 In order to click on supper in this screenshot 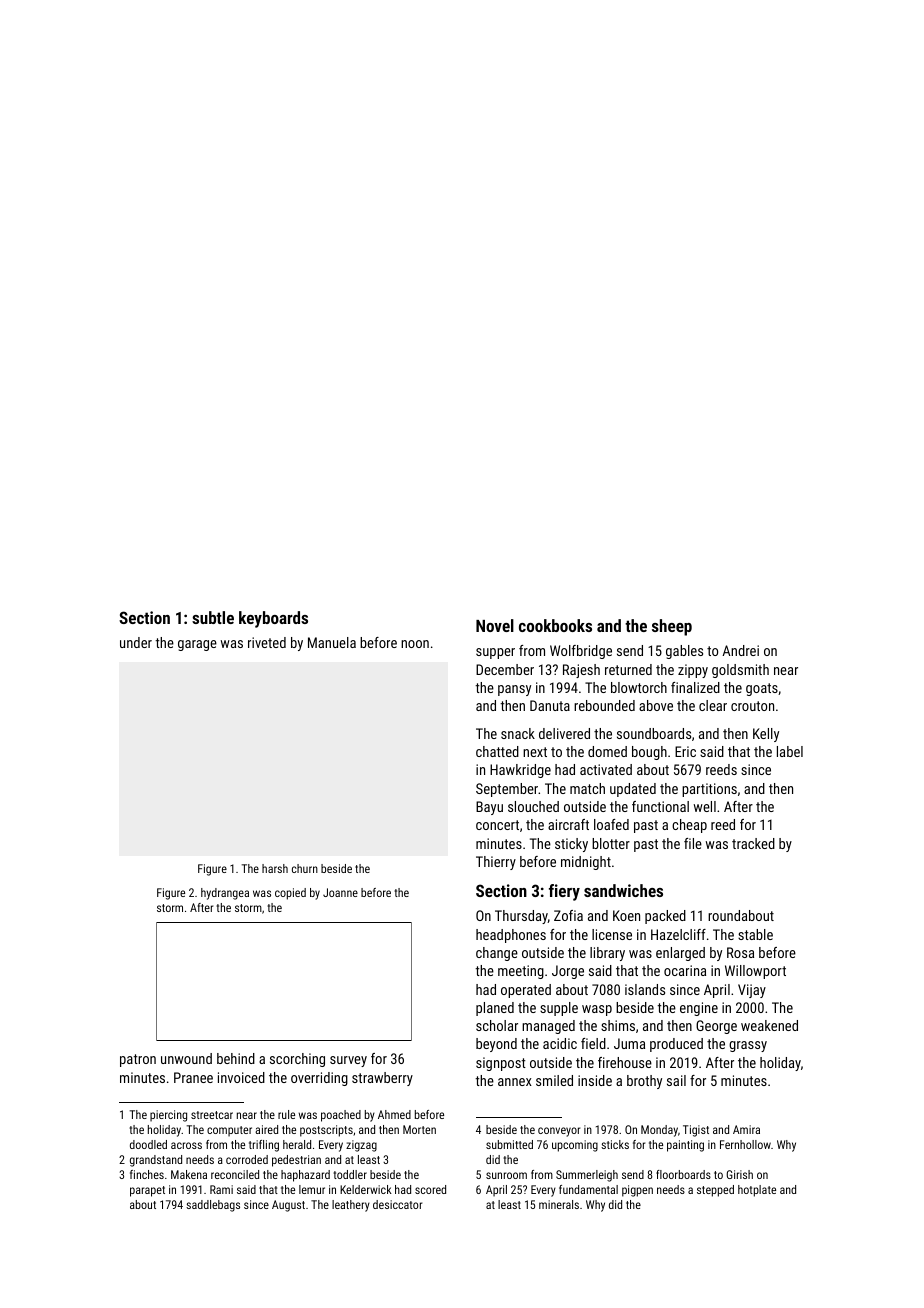, I will do `click(495, 653)`.
